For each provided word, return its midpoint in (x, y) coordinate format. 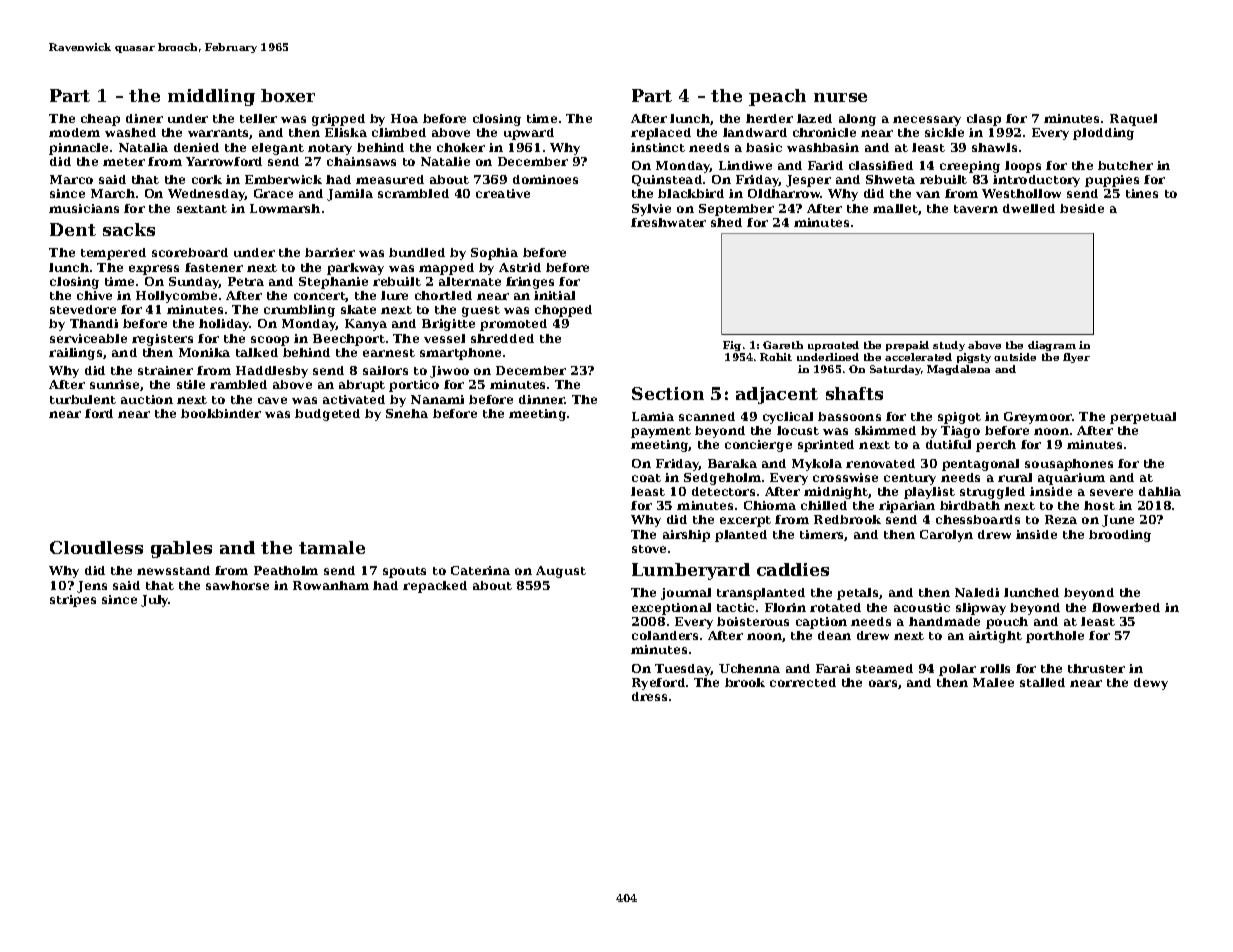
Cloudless (96, 547)
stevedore (83, 309)
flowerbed (1126, 607)
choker (461, 147)
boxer (288, 95)
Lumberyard (691, 571)
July (155, 601)
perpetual (1143, 418)
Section (668, 393)
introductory (1036, 181)
